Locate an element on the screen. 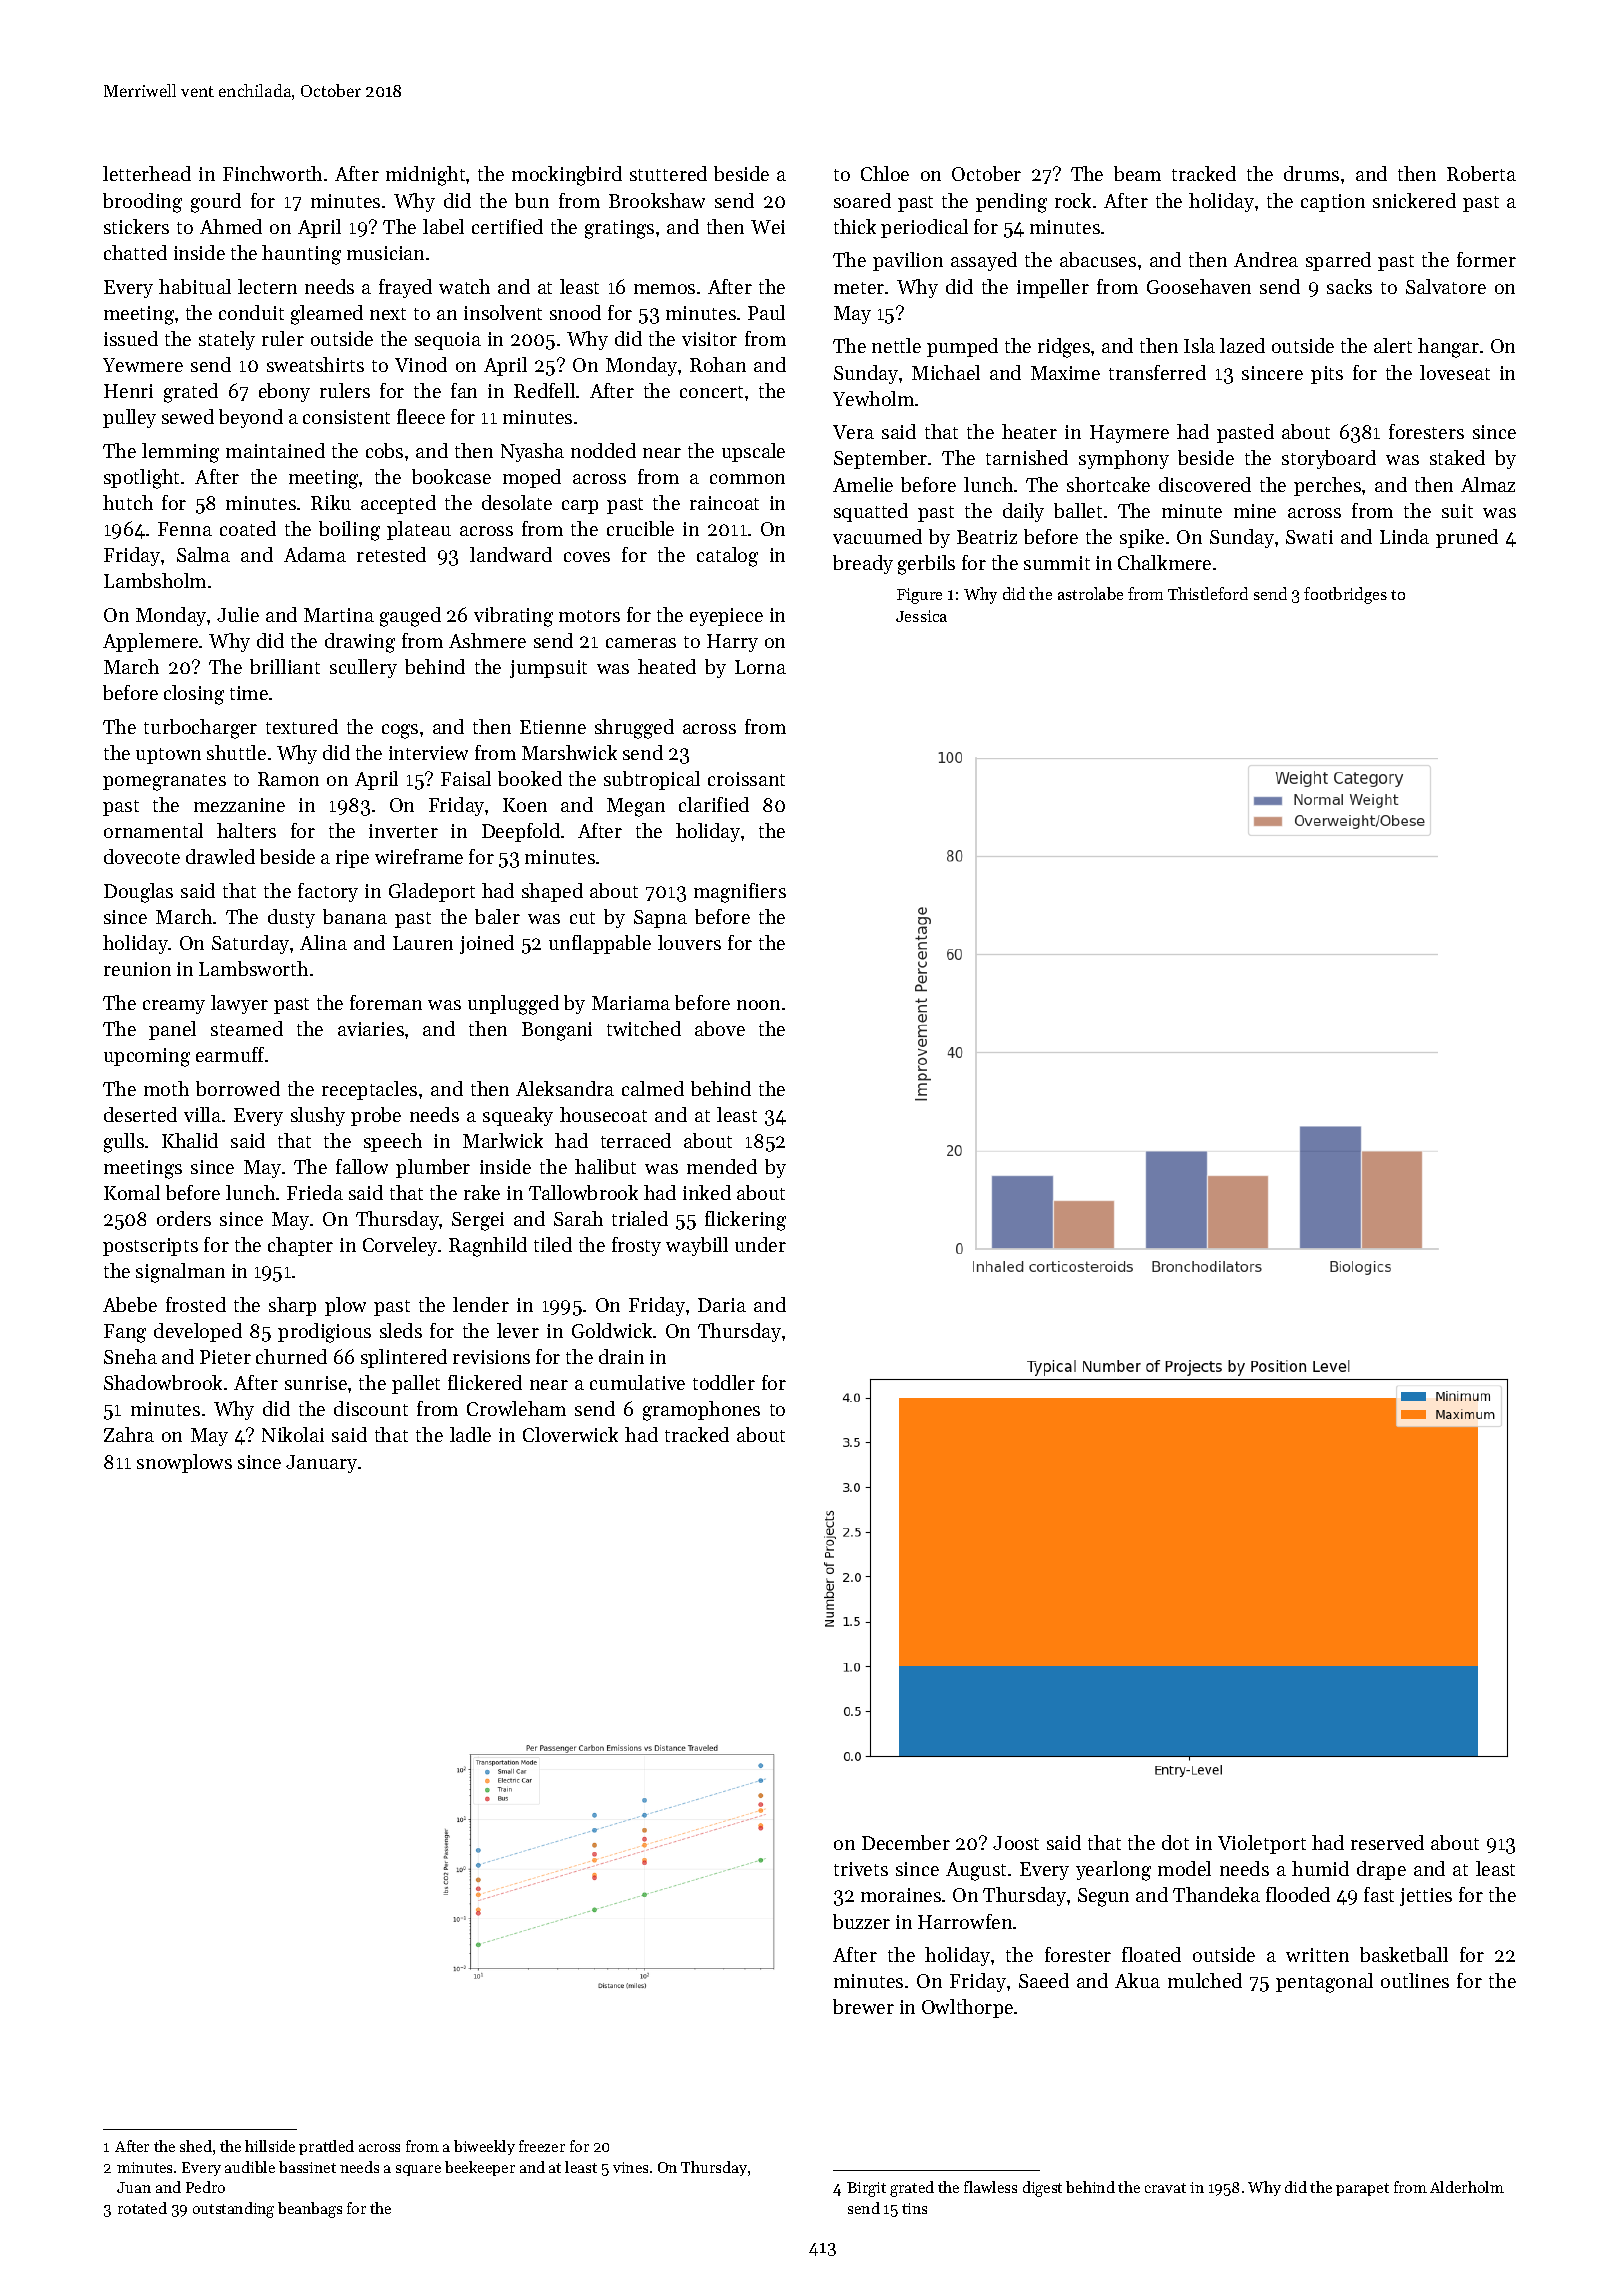  magnifiers is located at coordinates (740, 893).
